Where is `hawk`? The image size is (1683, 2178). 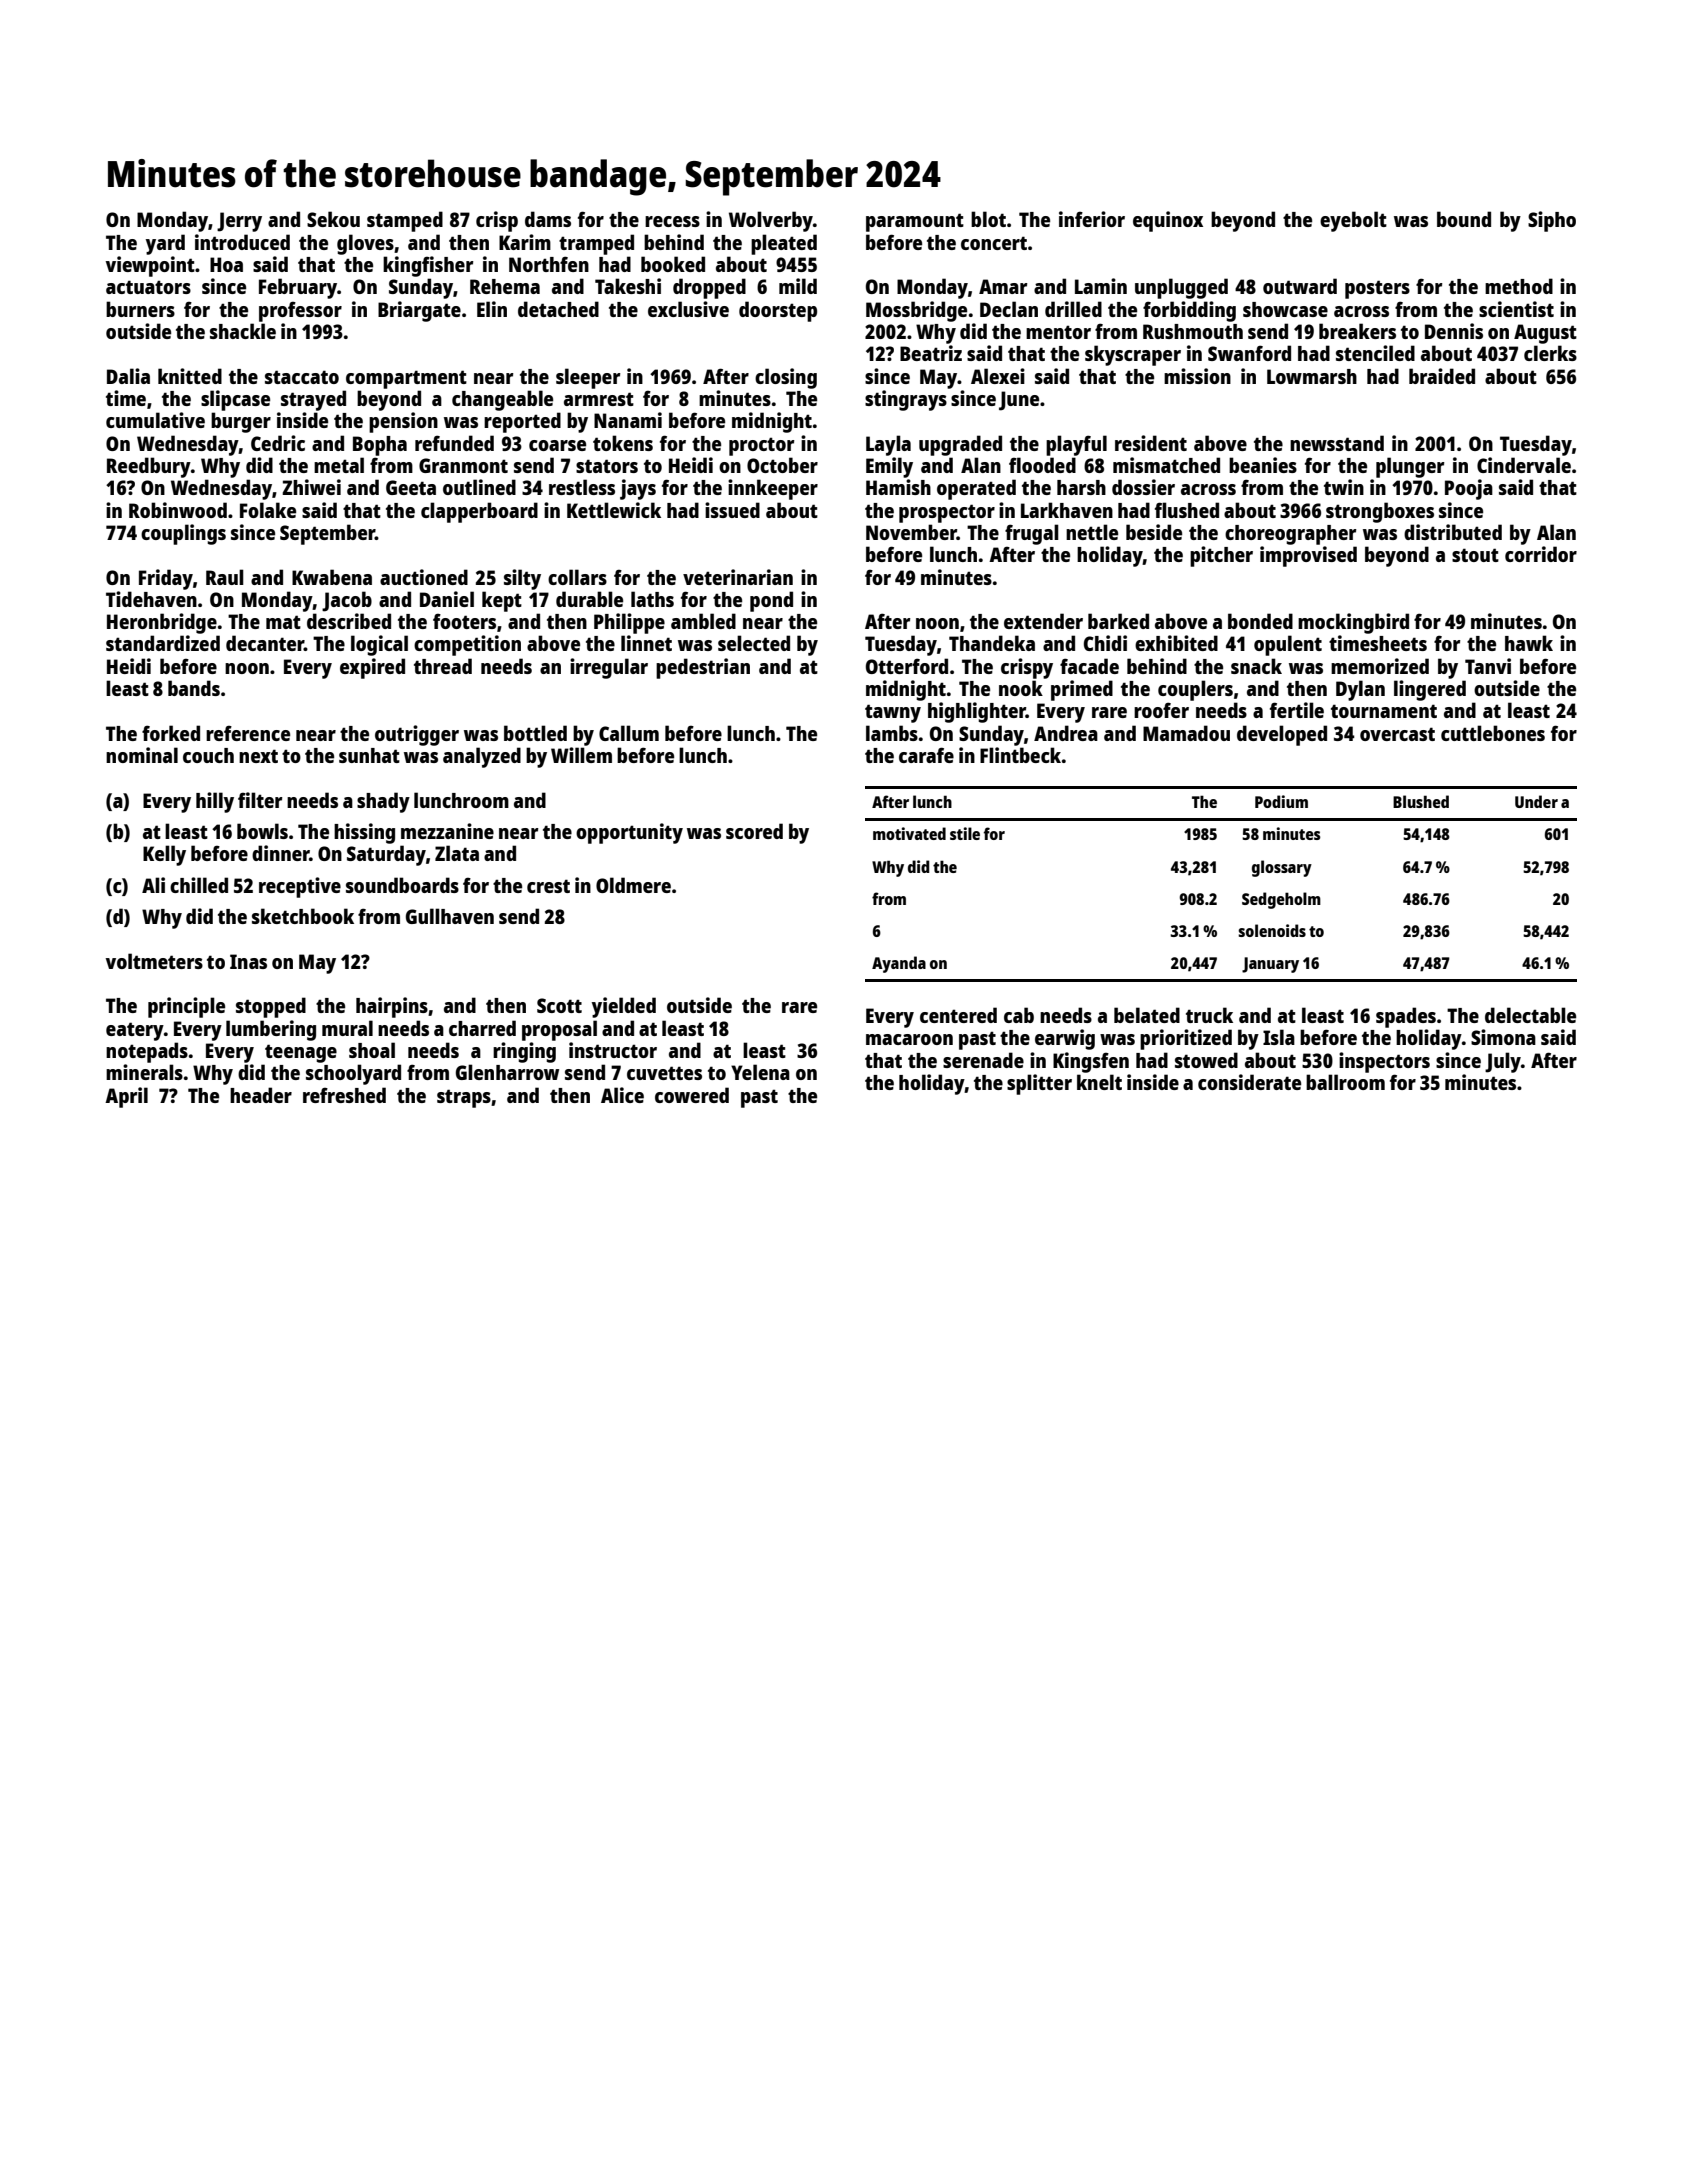 hawk is located at coordinates (1529, 643).
